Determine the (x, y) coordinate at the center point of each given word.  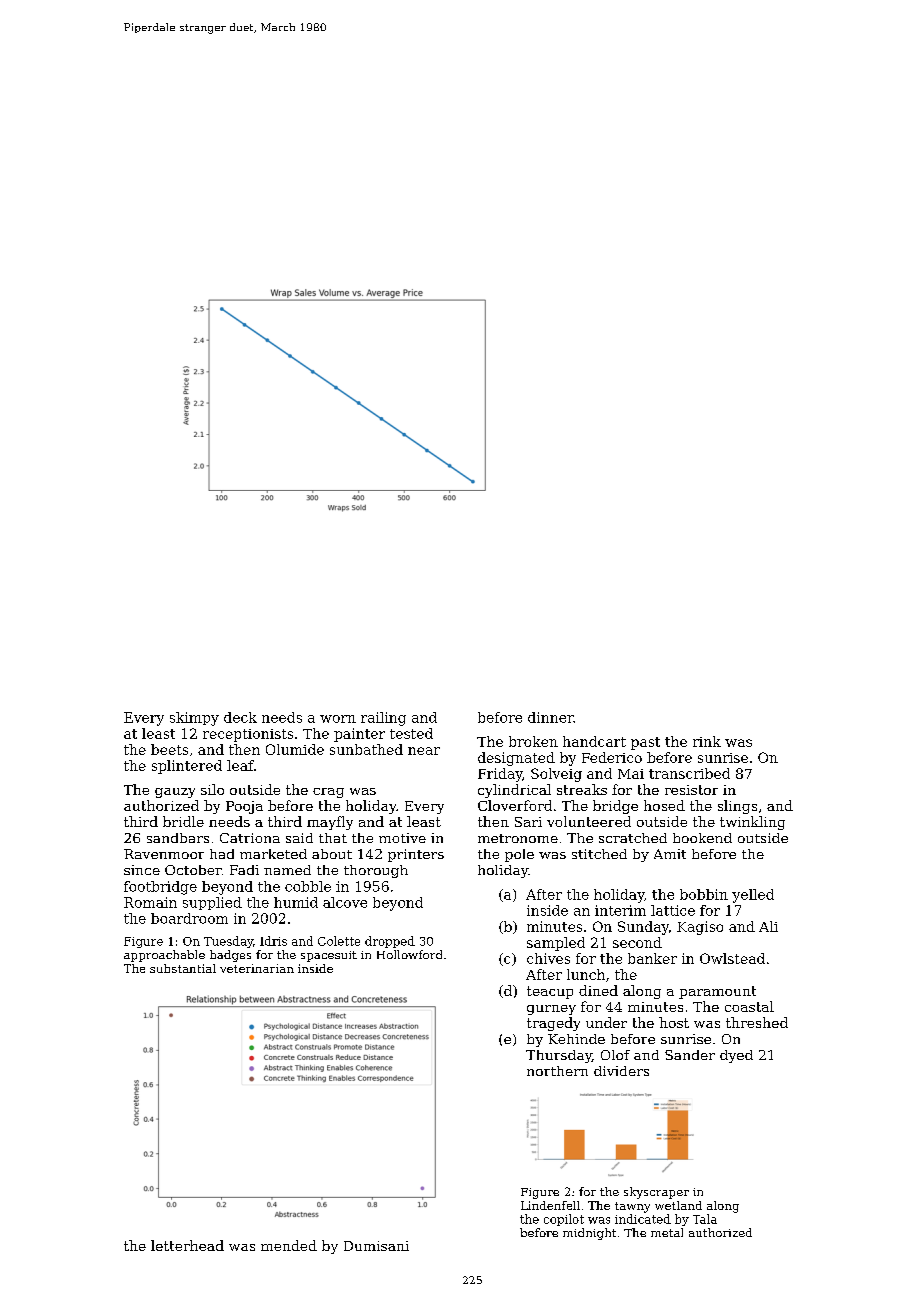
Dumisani (376, 1246)
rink (707, 741)
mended (289, 1245)
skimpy (194, 719)
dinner (551, 717)
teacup (550, 992)
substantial (183, 968)
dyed (736, 1056)
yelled (753, 896)
